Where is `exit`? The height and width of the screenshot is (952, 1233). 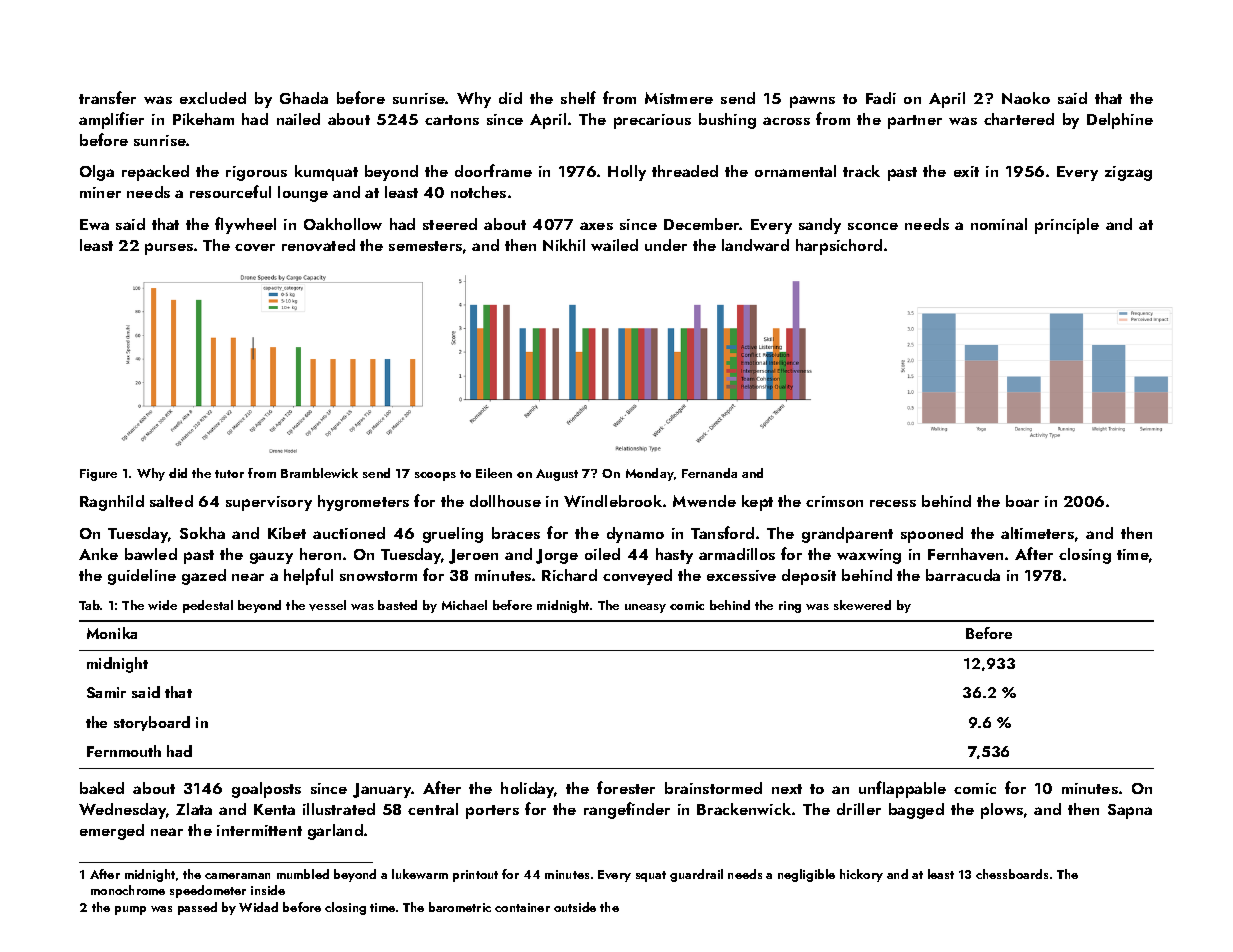 exit is located at coordinates (966, 171).
